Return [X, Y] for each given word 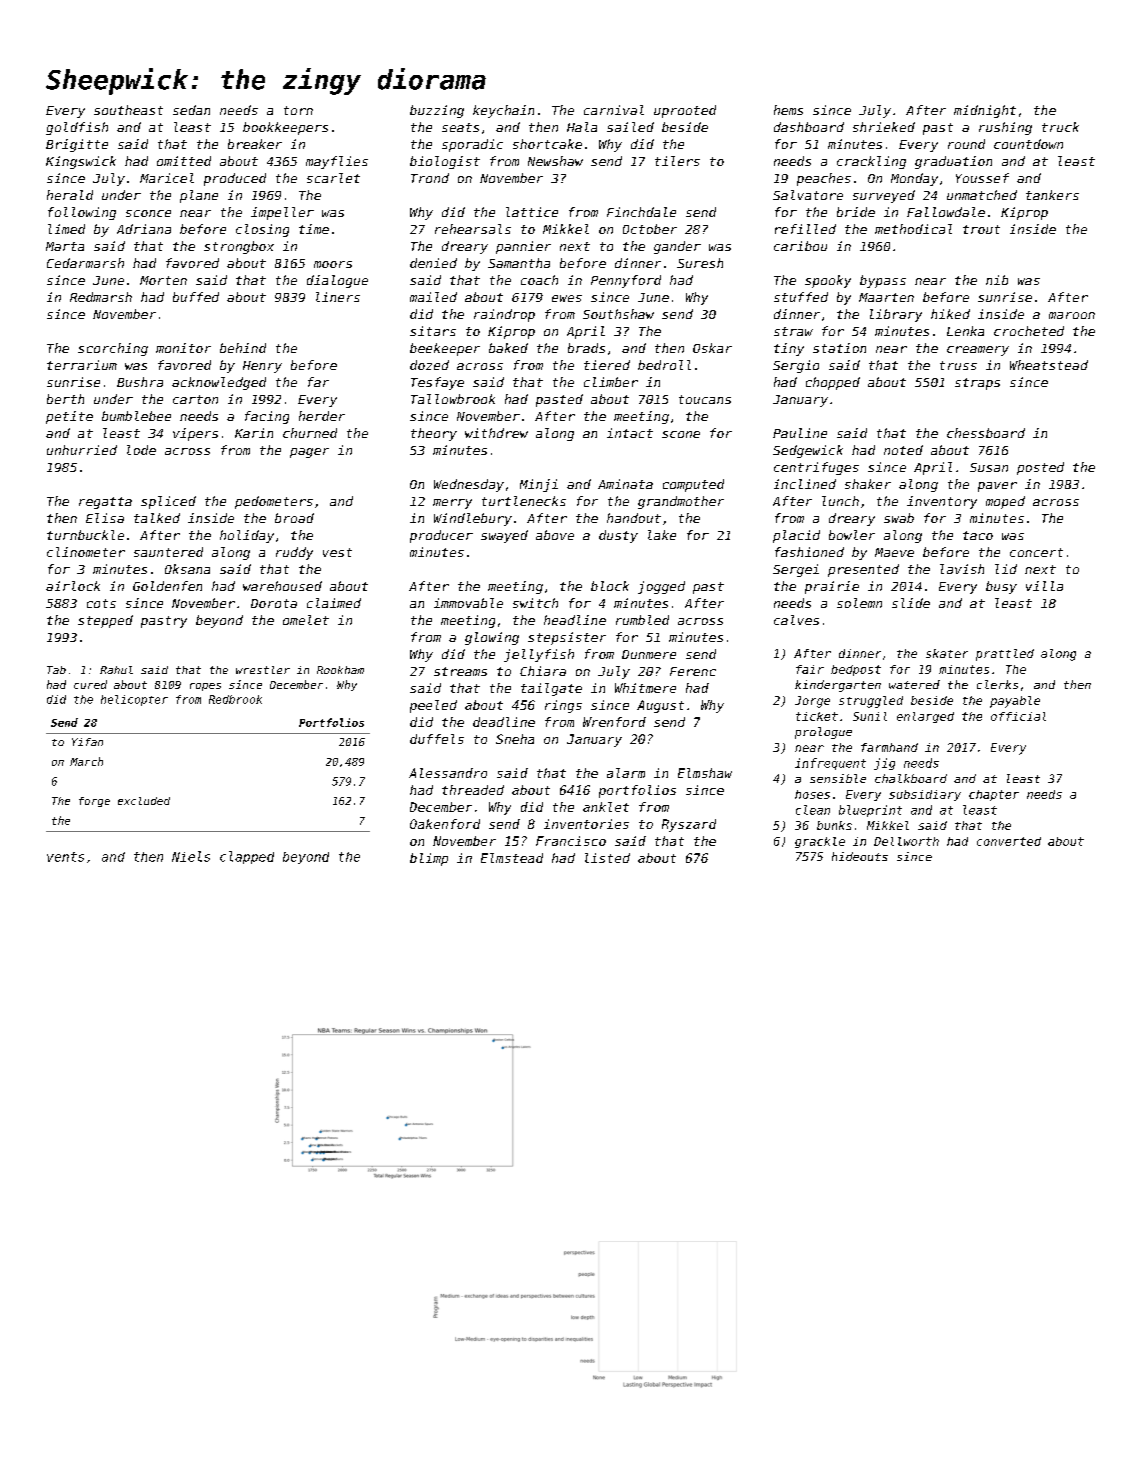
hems [788, 110]
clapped [247, 857]
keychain [503, 111]
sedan [191, 110]
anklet [606, 807]
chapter [994, 795]
